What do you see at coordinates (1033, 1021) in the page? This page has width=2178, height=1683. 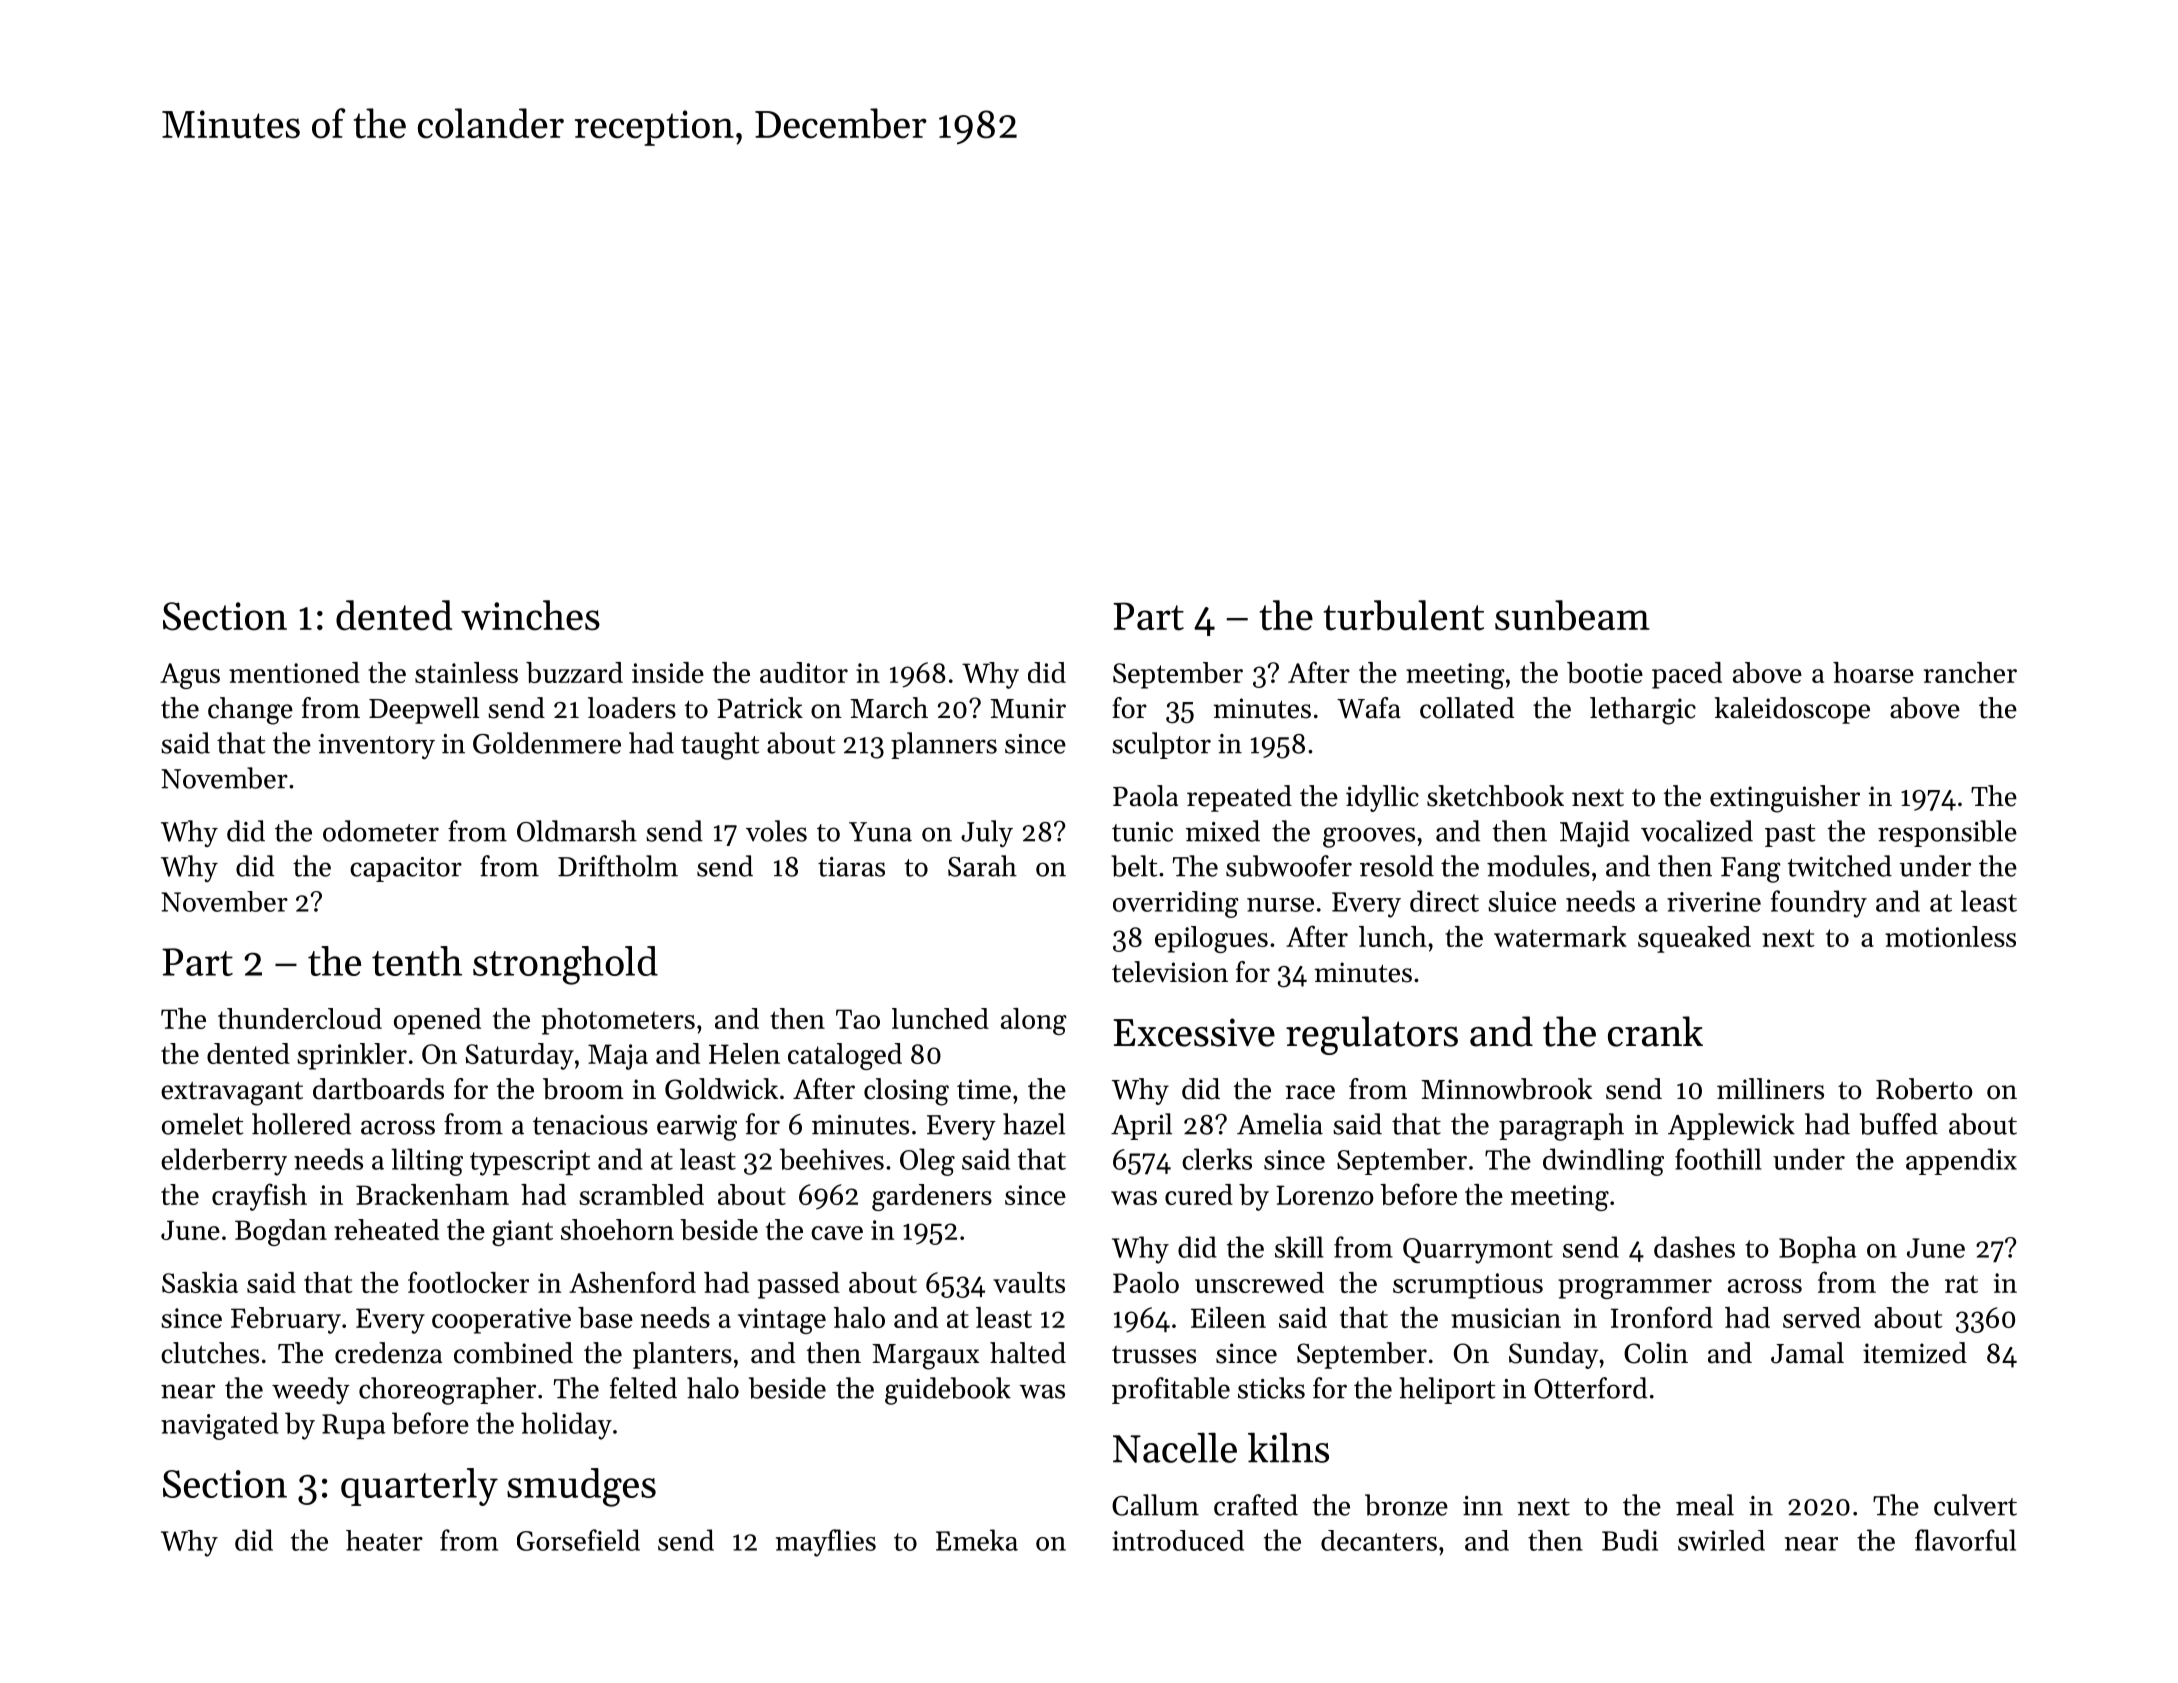 I see `along` at bounding box center [1033, 1021].
